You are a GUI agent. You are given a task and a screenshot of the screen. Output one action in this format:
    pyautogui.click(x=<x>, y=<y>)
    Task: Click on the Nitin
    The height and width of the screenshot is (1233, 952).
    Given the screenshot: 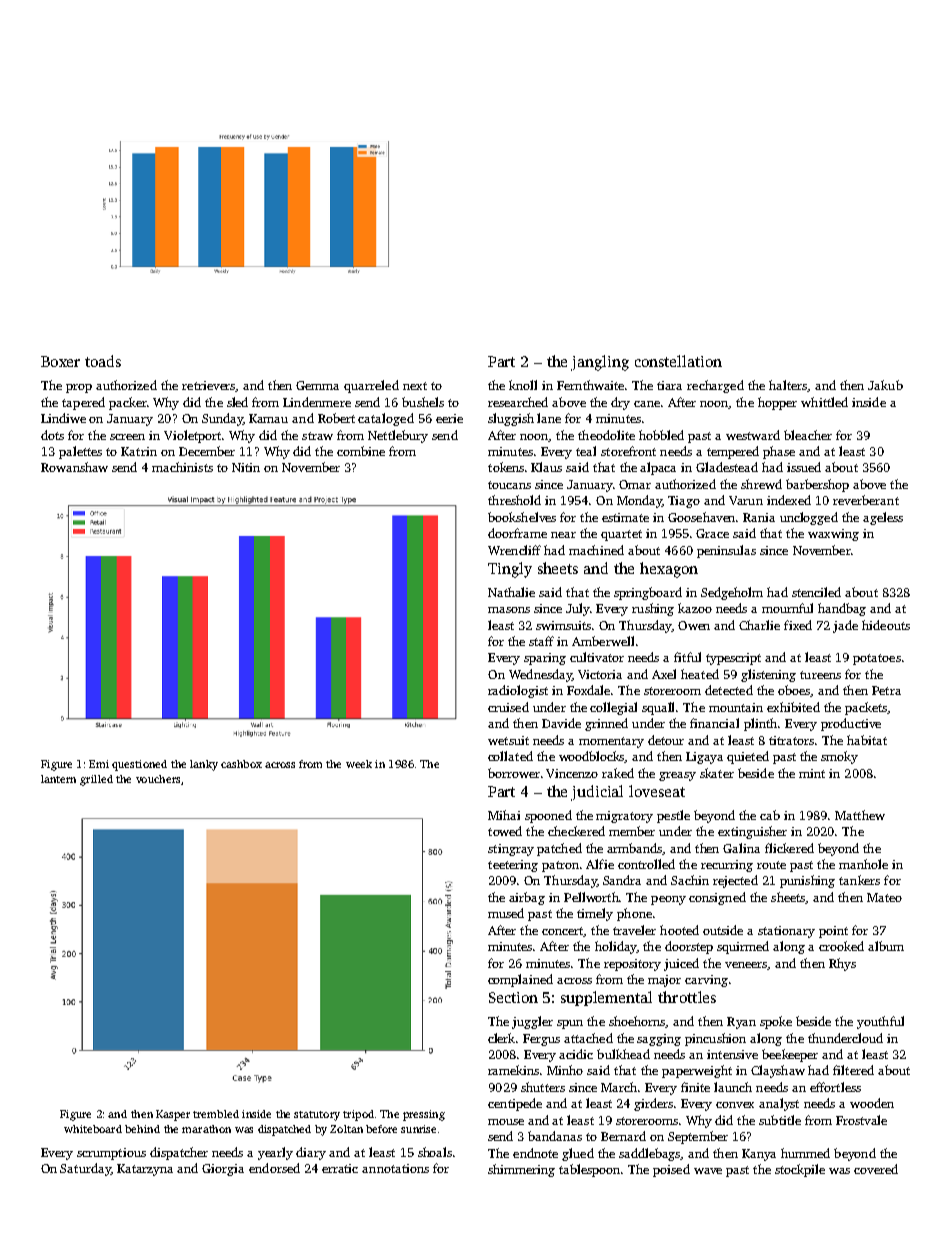 What is the action you would take?
    pyautogui.click(x=246, y=467)
